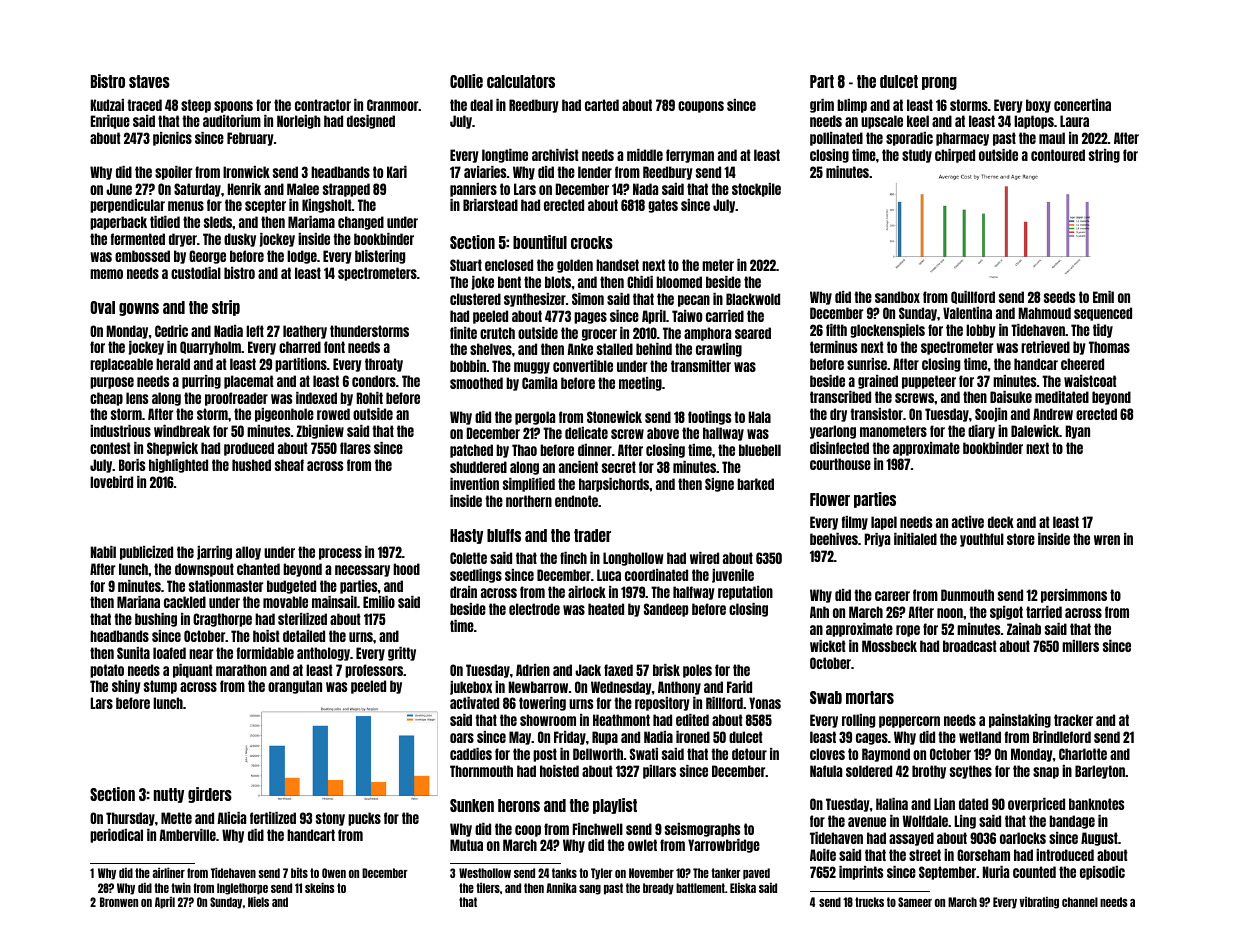 The height and width of the screenshot is (952, 1233). Describe the element at coordinates (119, 902) in the screenshot. I see `Bronwen` at that location.
